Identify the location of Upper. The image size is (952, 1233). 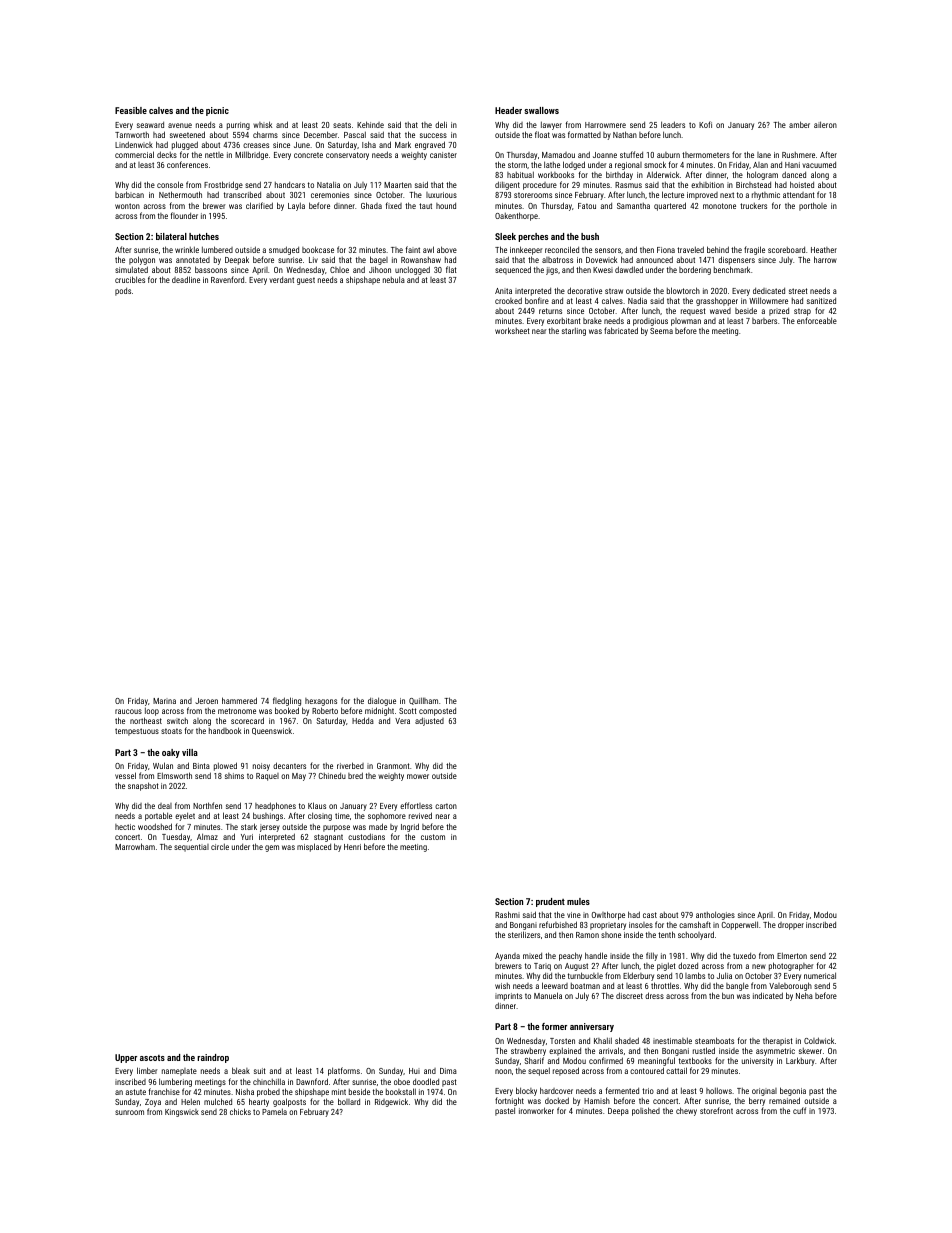
(126, 1058).
